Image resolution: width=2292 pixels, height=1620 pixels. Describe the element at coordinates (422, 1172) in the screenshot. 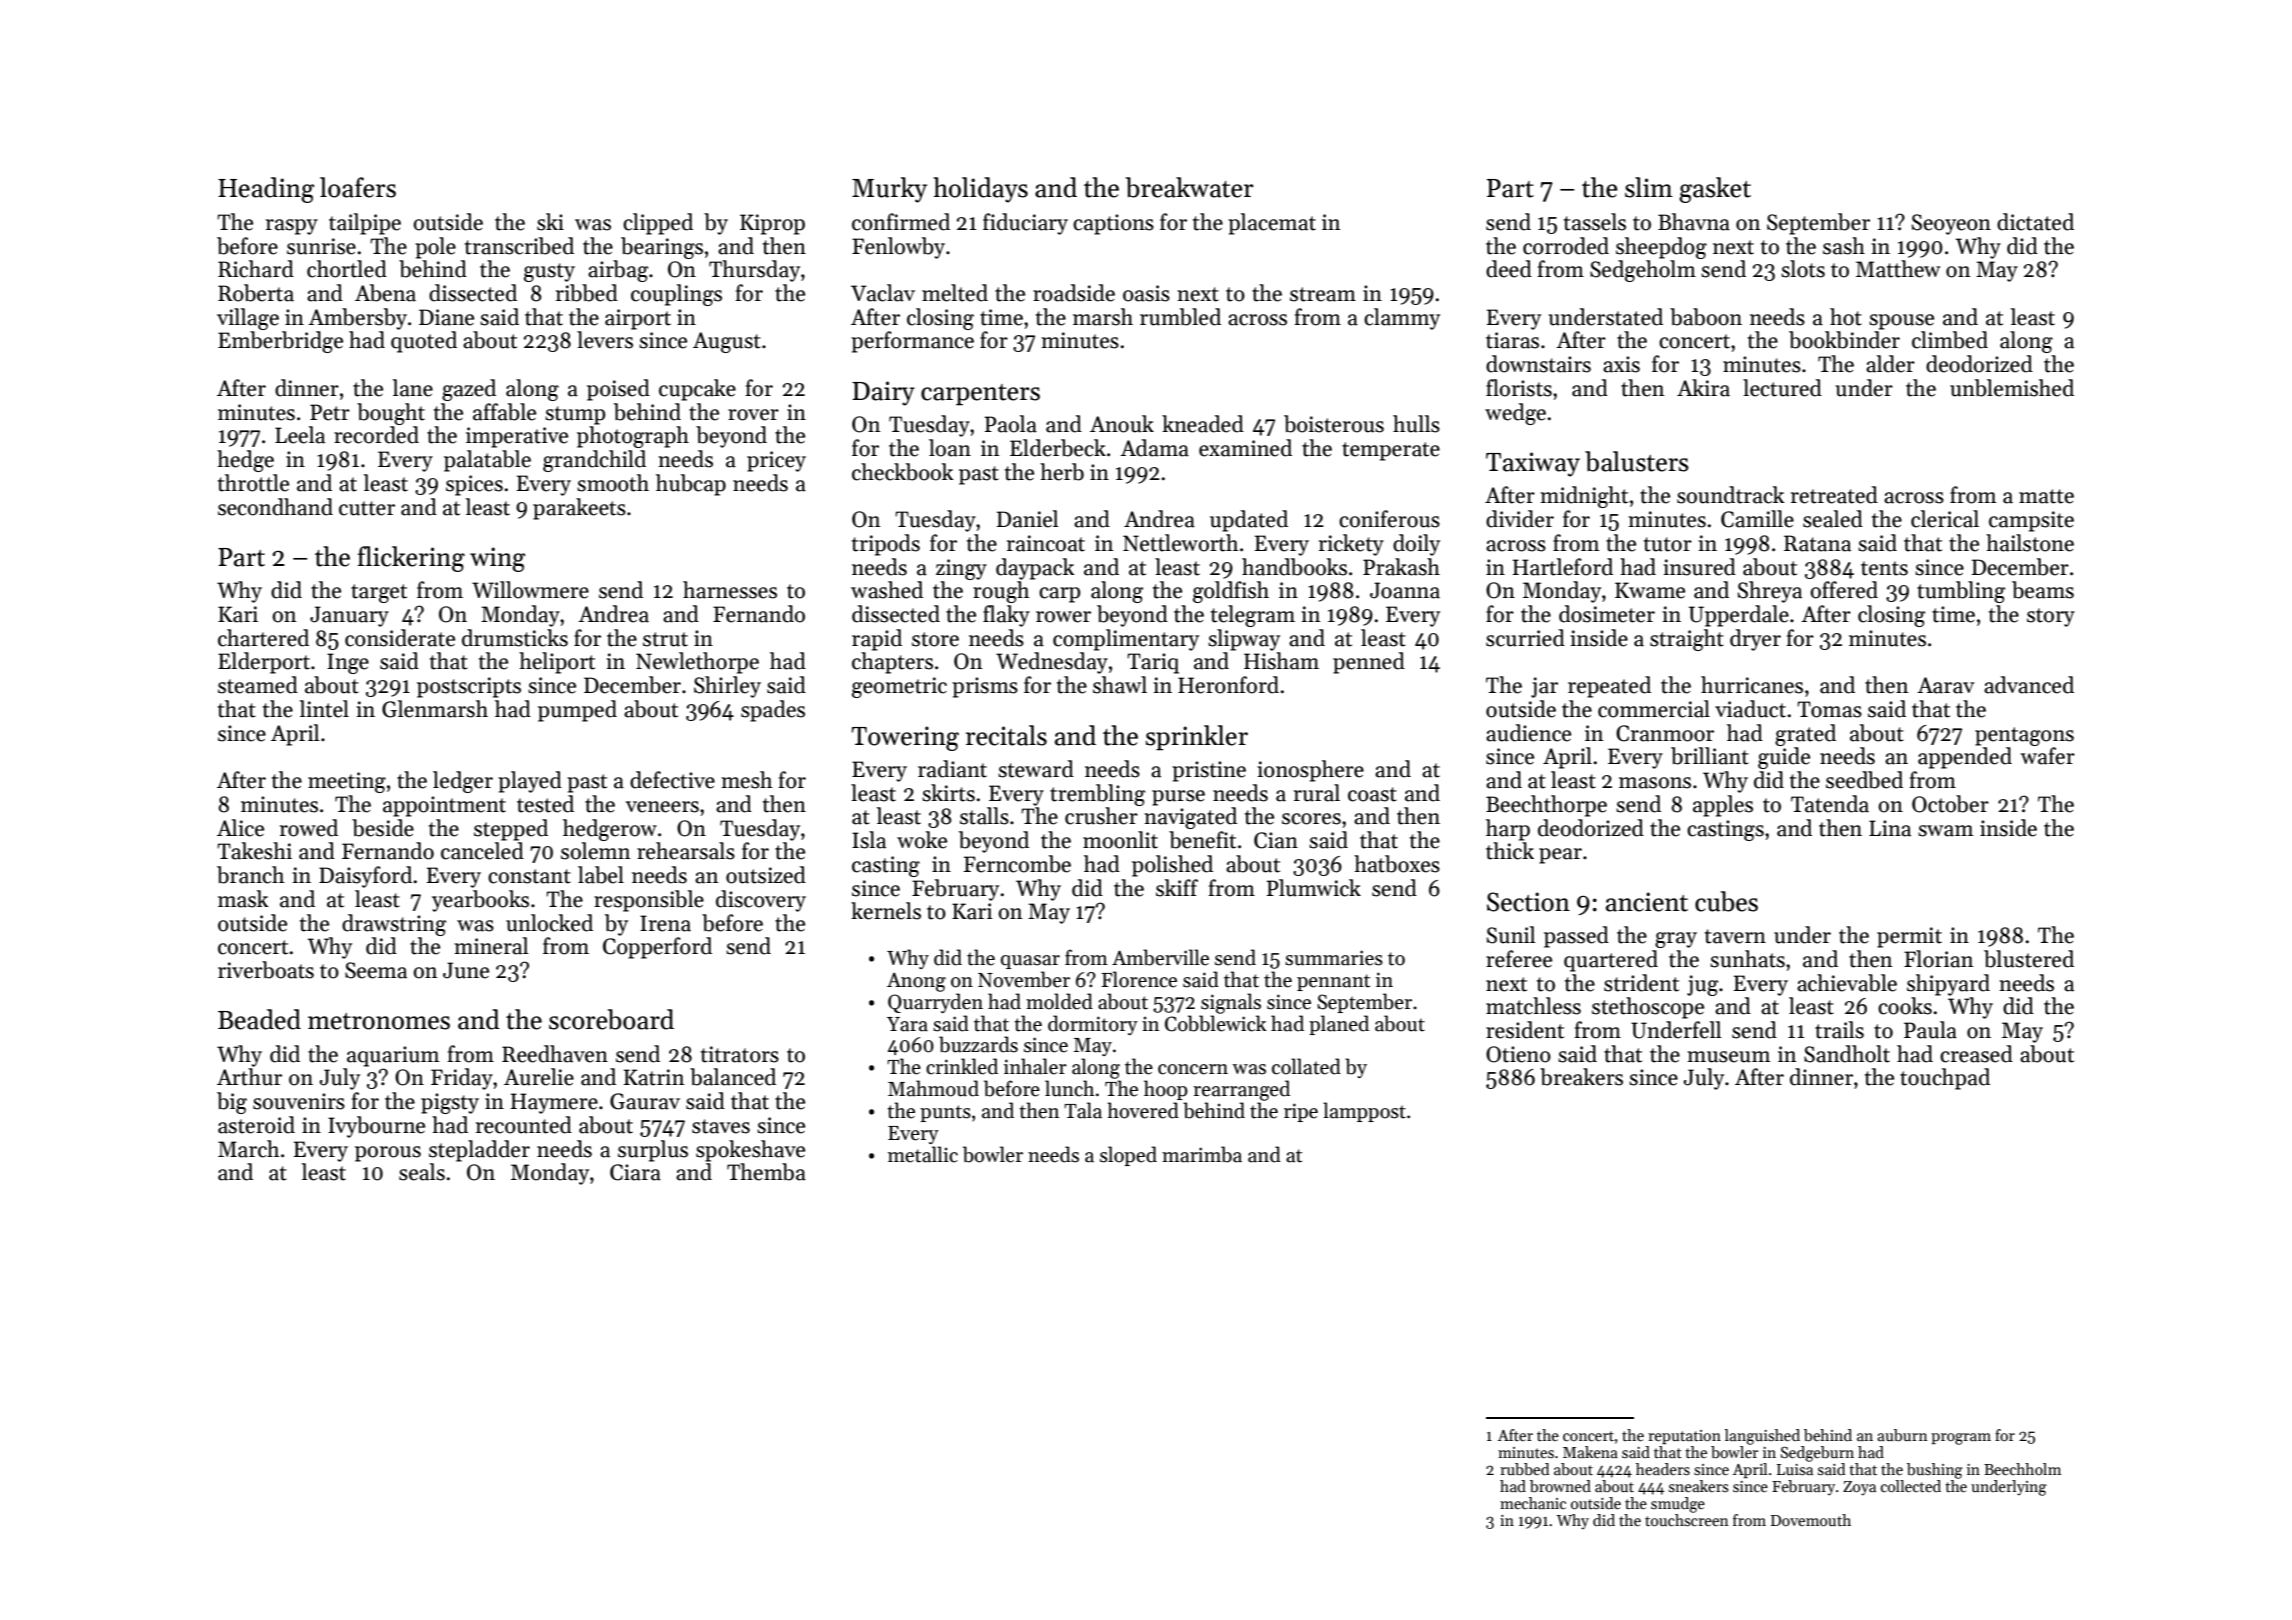

I see `seals` at that location.
